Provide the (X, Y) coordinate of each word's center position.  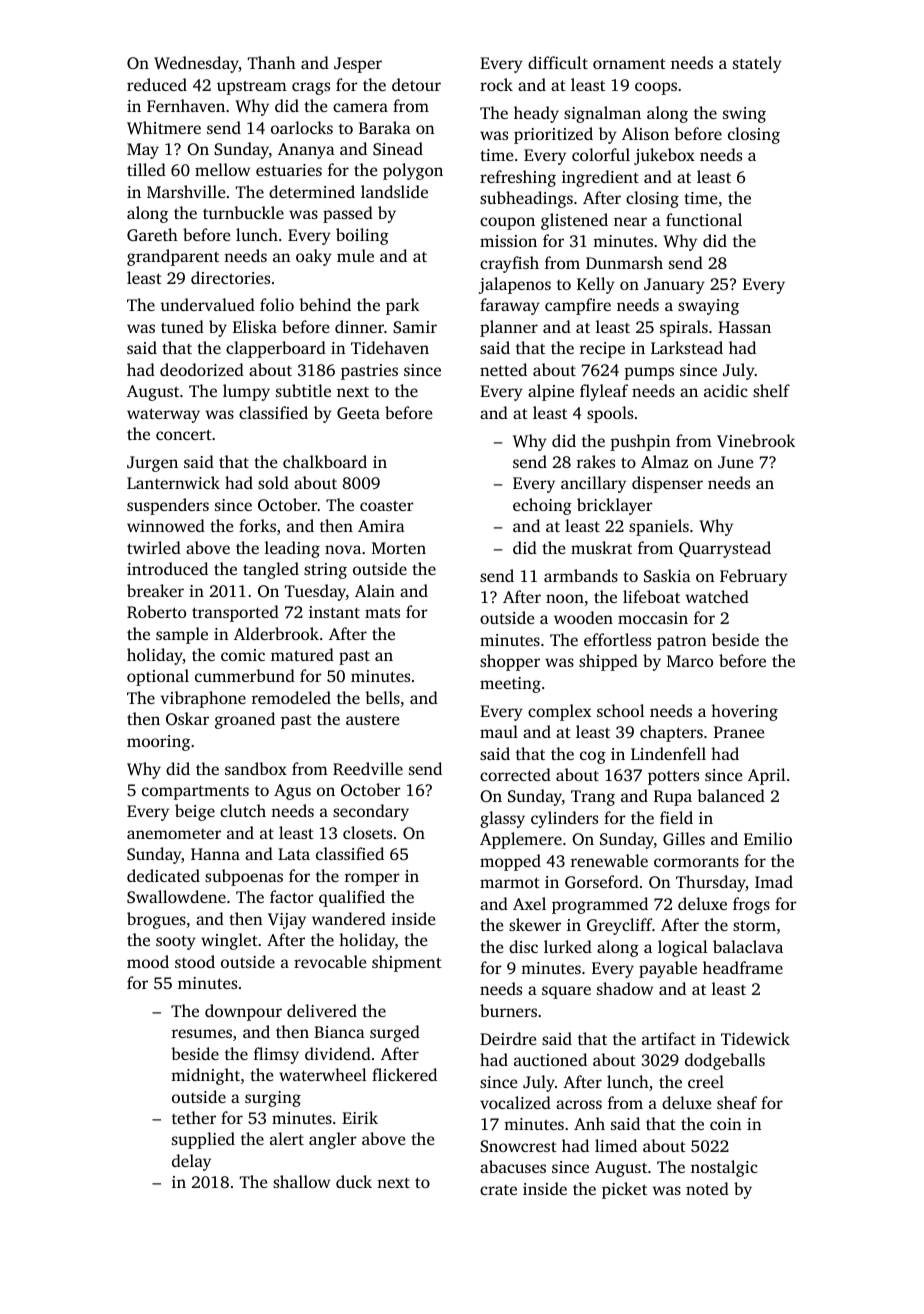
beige (195, 812)
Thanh (272, 62)
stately (757, 64)
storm (754, 925)
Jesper (358, 65)
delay (191, 1162)
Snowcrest (518, 1146)
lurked (568, 946)
